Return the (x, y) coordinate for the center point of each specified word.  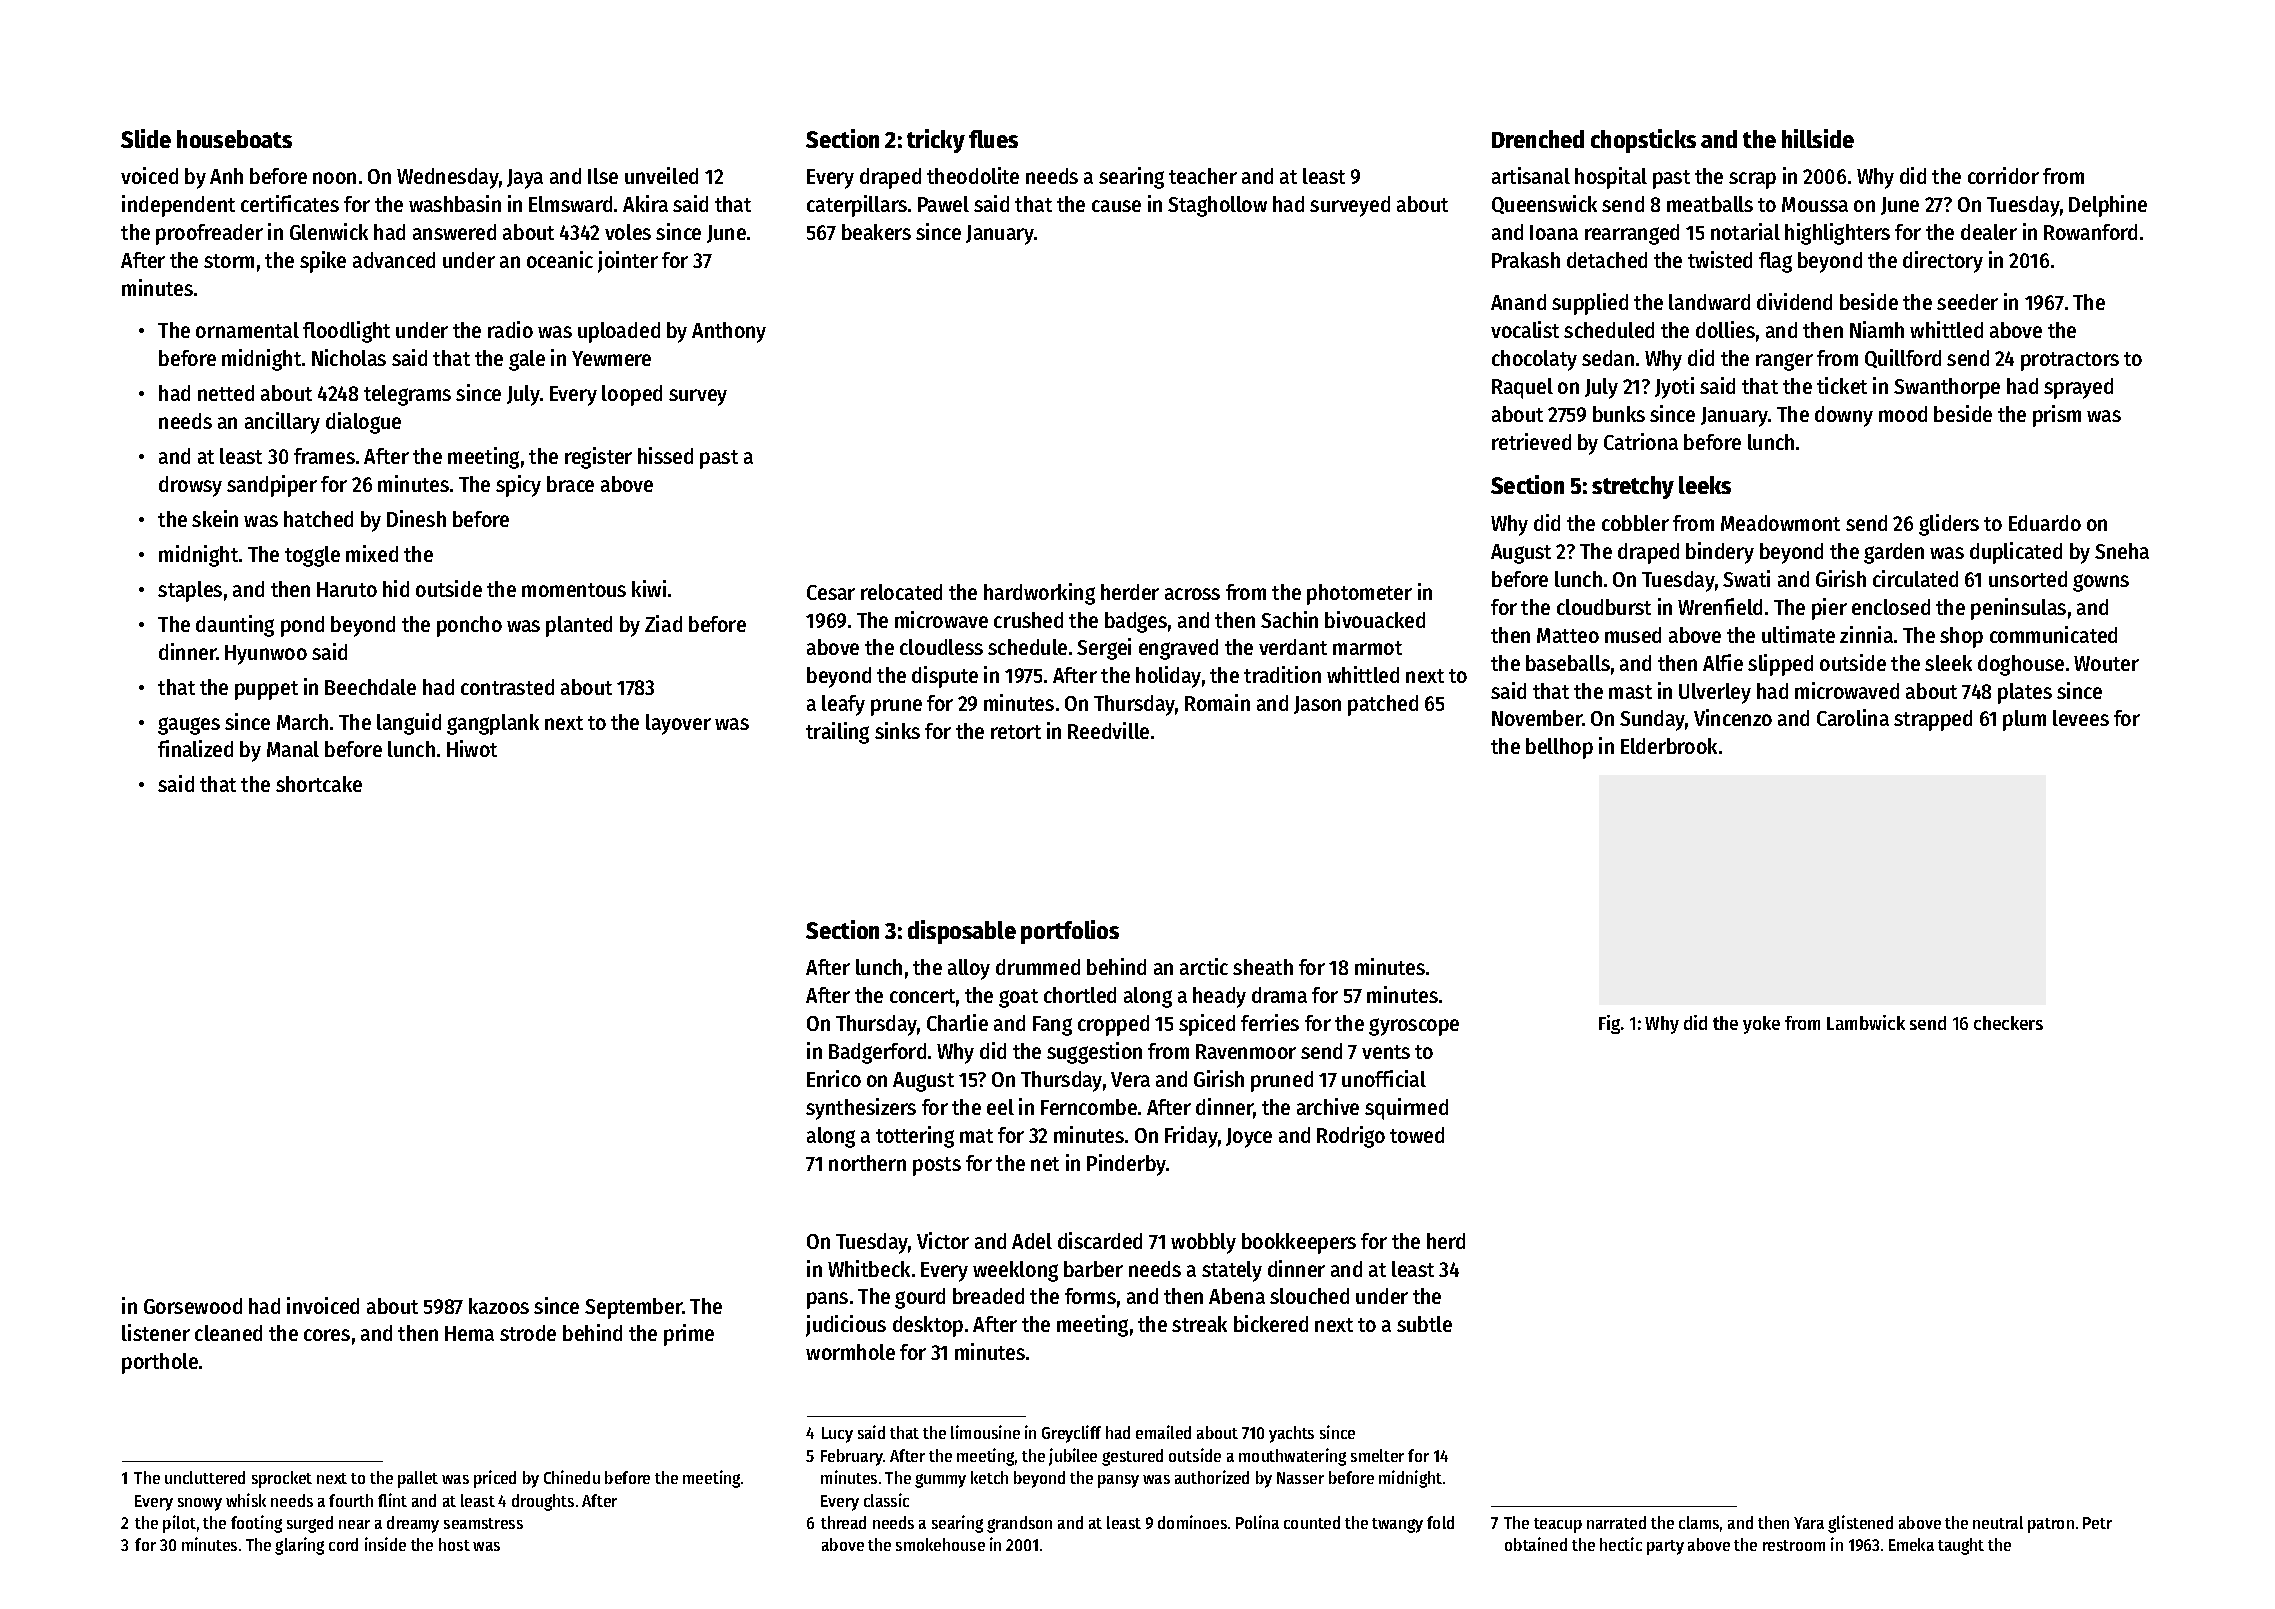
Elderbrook (1669, 746)
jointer (628, 262)
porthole (160, 1363)
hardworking (1039, 594)
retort (1016, 732)
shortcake (319, 784)
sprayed (2078, 388)
